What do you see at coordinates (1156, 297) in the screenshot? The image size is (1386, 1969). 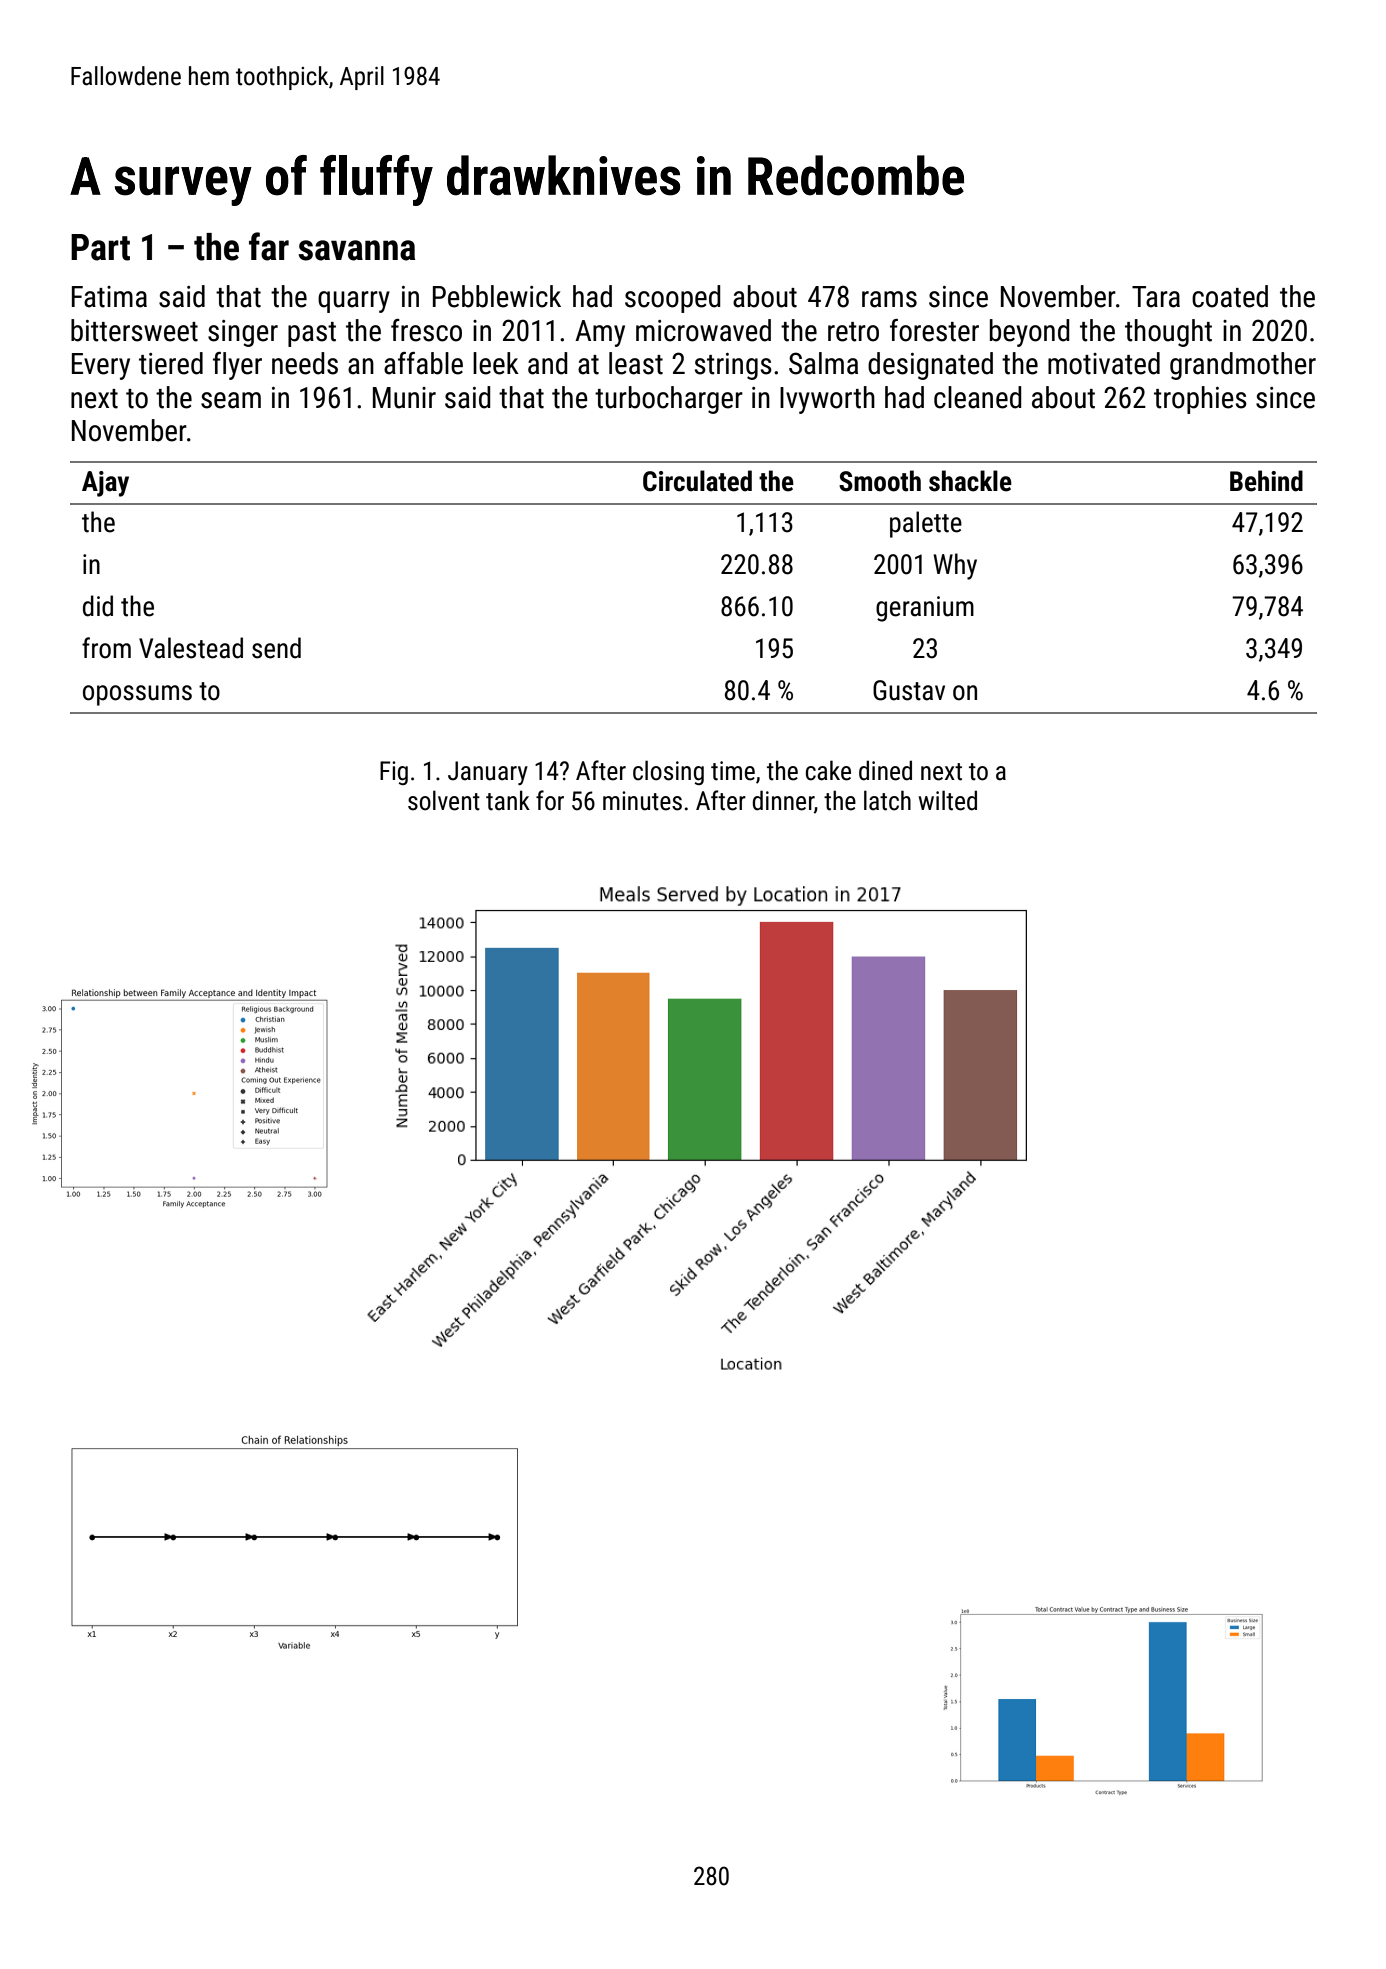 I see `Tara` at bounding box center [1156, 297].
